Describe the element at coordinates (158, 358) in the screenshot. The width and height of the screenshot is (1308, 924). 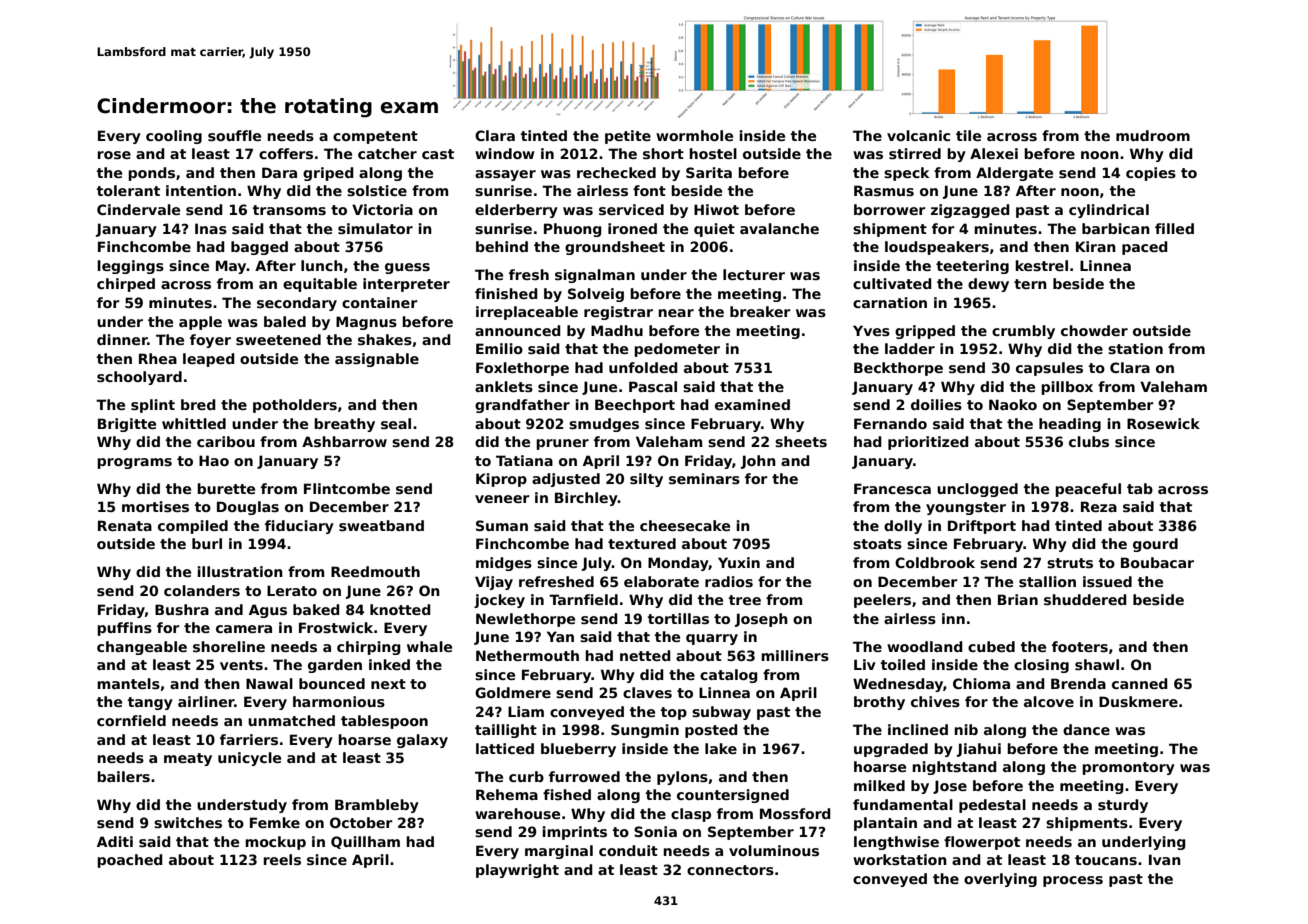
I see `Rhea` at that location.
